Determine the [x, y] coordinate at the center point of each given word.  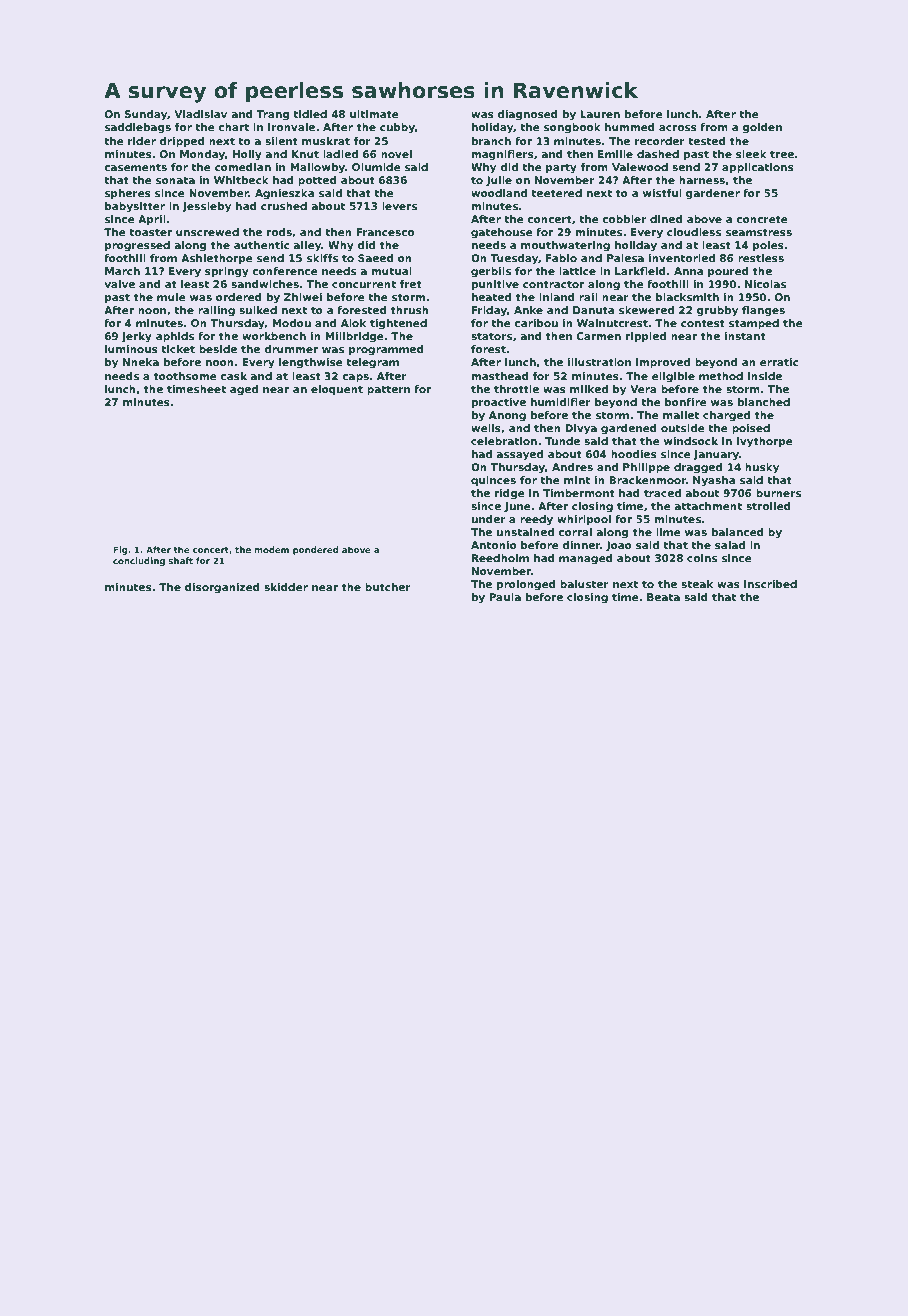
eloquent [337, 390]
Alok [353, 323]
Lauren [600, 114]
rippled [646, 337]
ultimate [374, 114]
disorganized [222, 588]
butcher [388, 587]
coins [702, 558]
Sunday [145, 115]
